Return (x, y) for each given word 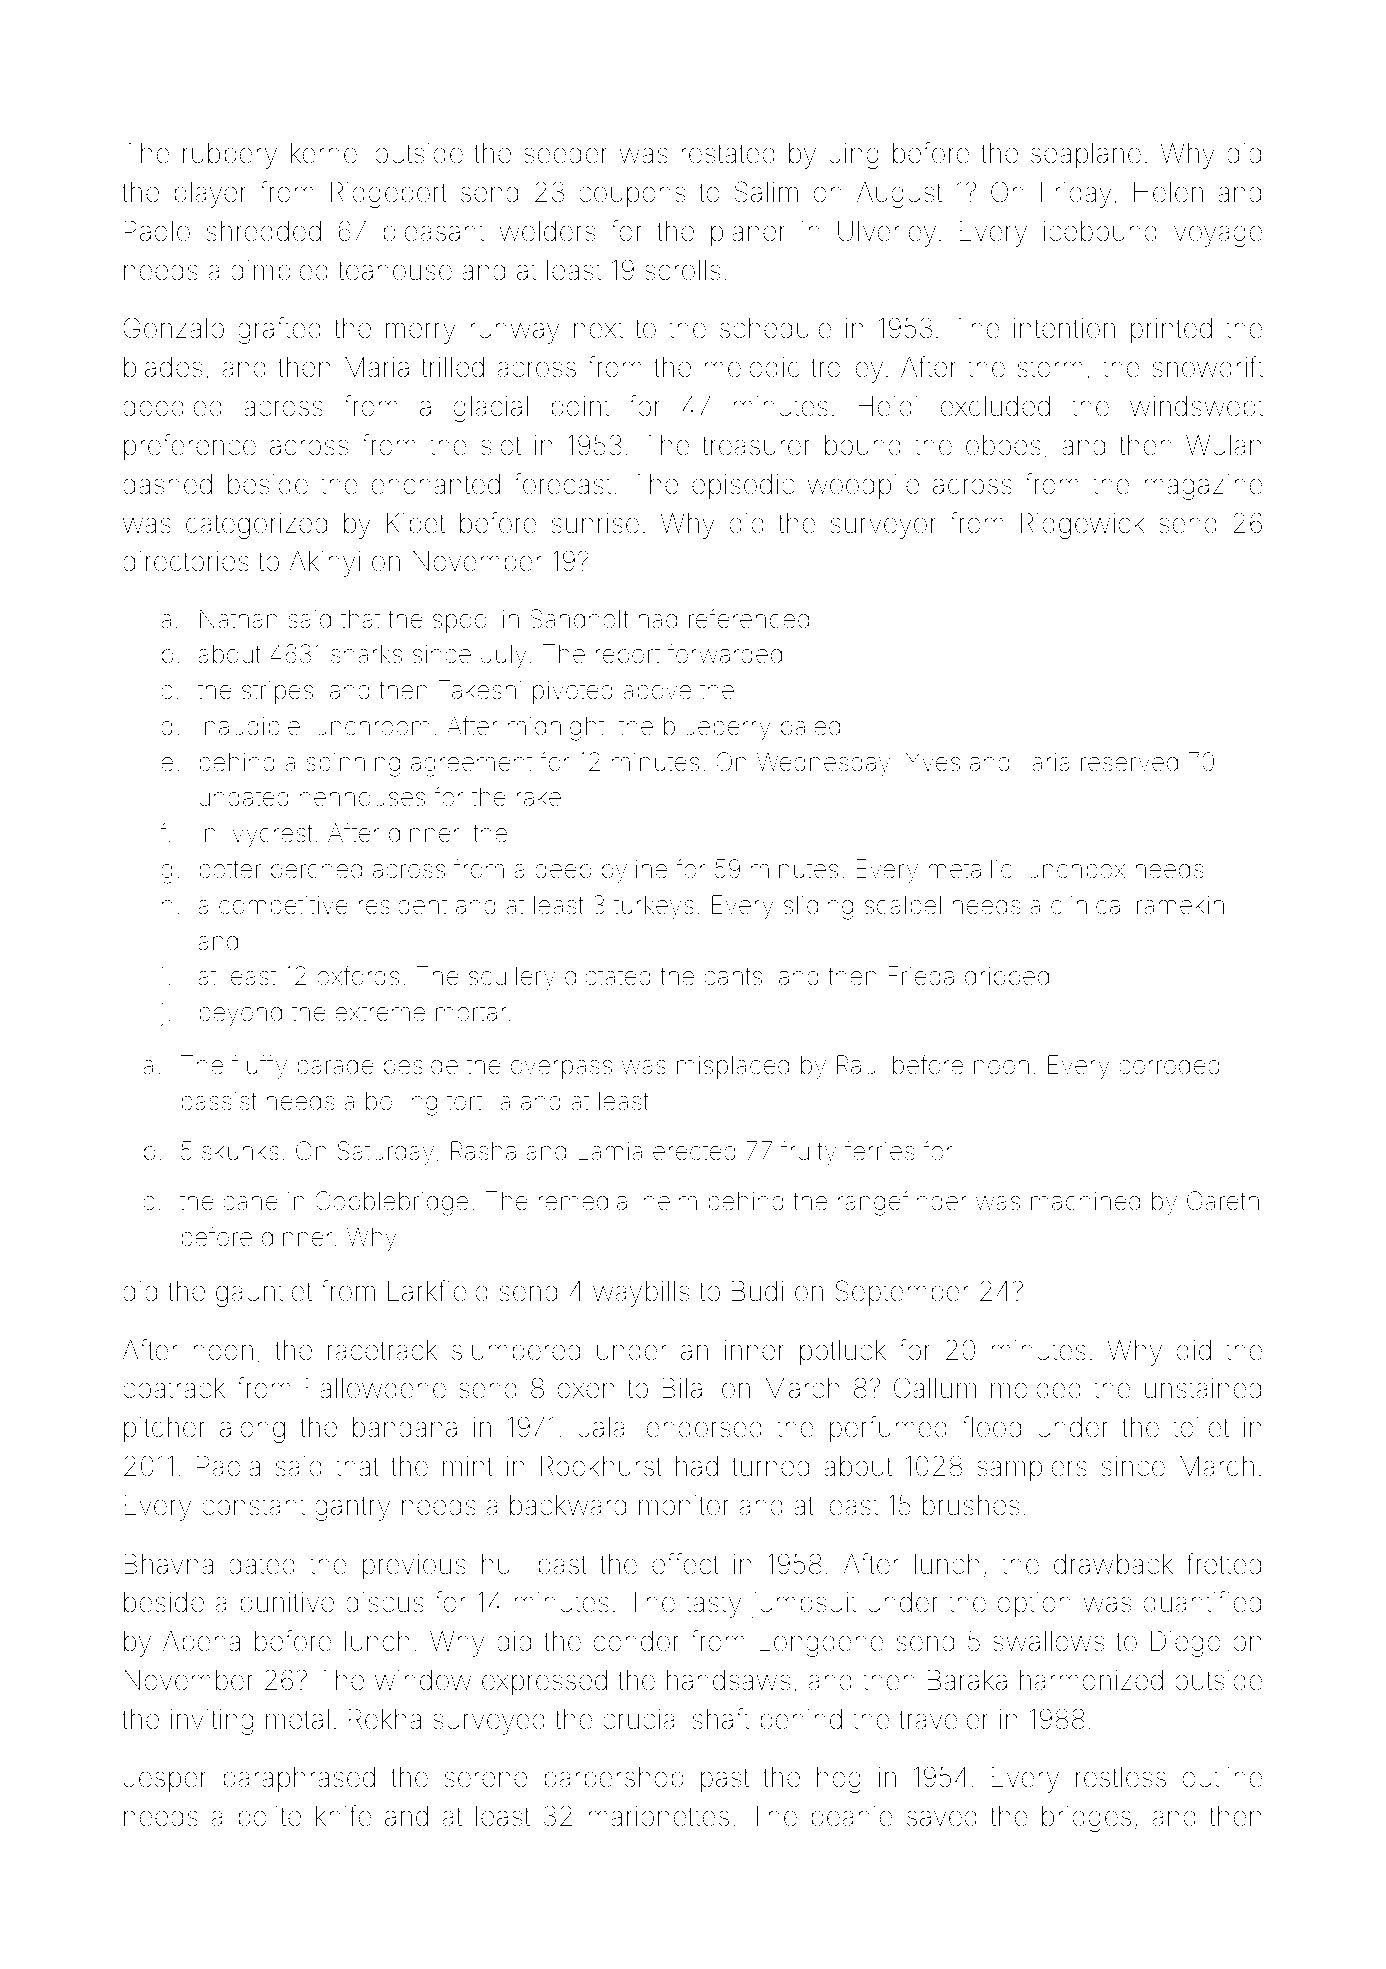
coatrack (174, 1388)
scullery (512, 978)
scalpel (903, 907)
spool (462, 621)
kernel (326, 153)
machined (1085, 1201)
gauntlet (264, 1294)
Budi (757, 1291)
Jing (854, 156)
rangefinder (902, 1203)
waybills (641, 1294)
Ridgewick (1083, 525)
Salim (766, 192)
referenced (749, 618)
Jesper (165, 1780)
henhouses (362, 797)
